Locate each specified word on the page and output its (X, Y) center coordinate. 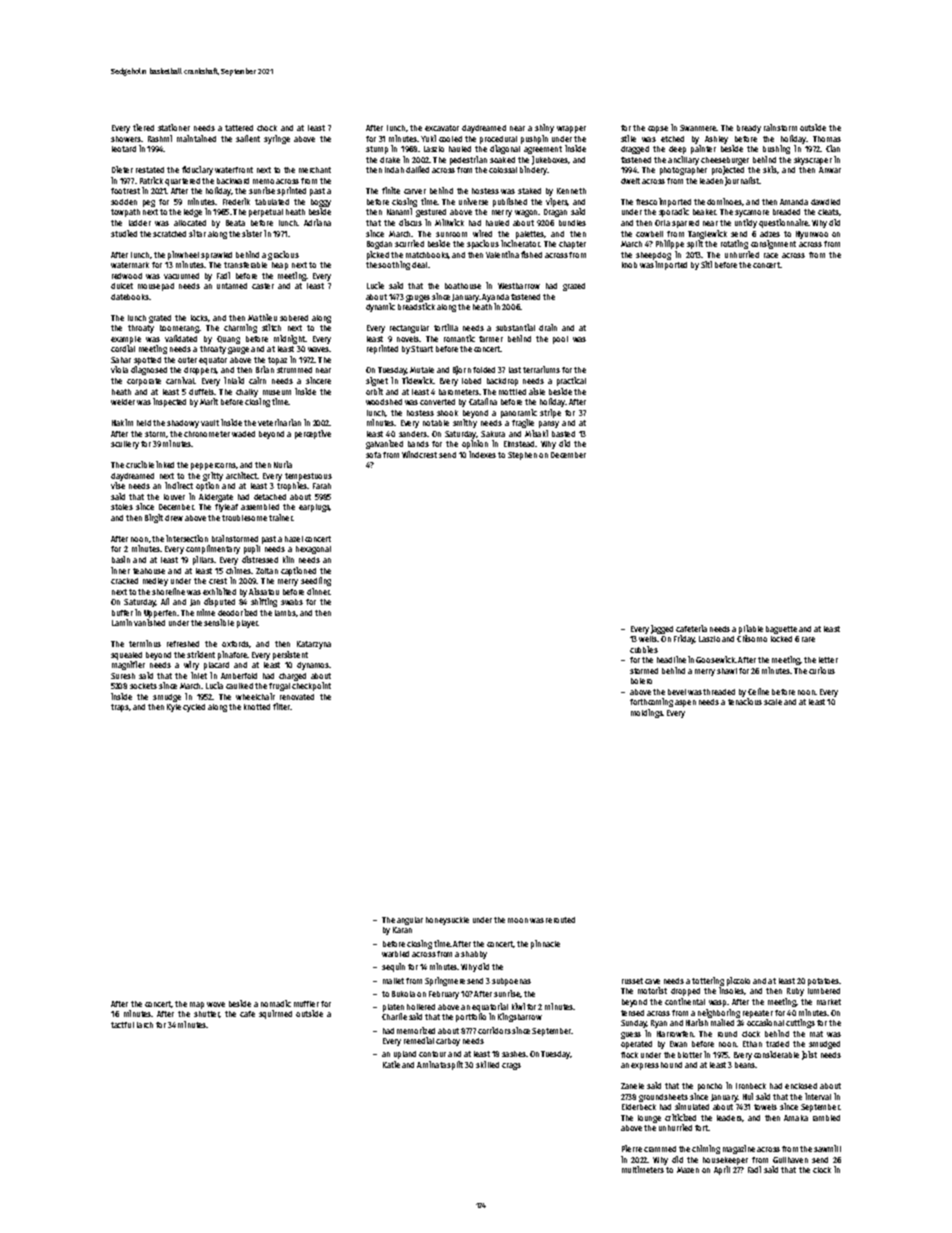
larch (145, 1025)
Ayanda (495, 298)
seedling (316, 581)
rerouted (560, 920)
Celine (758, 691)
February (444, 995)
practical (571, 381)
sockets (143, 686)
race (771, 255)
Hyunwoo (812, 235)
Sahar (121, 360)
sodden (124, 202)
